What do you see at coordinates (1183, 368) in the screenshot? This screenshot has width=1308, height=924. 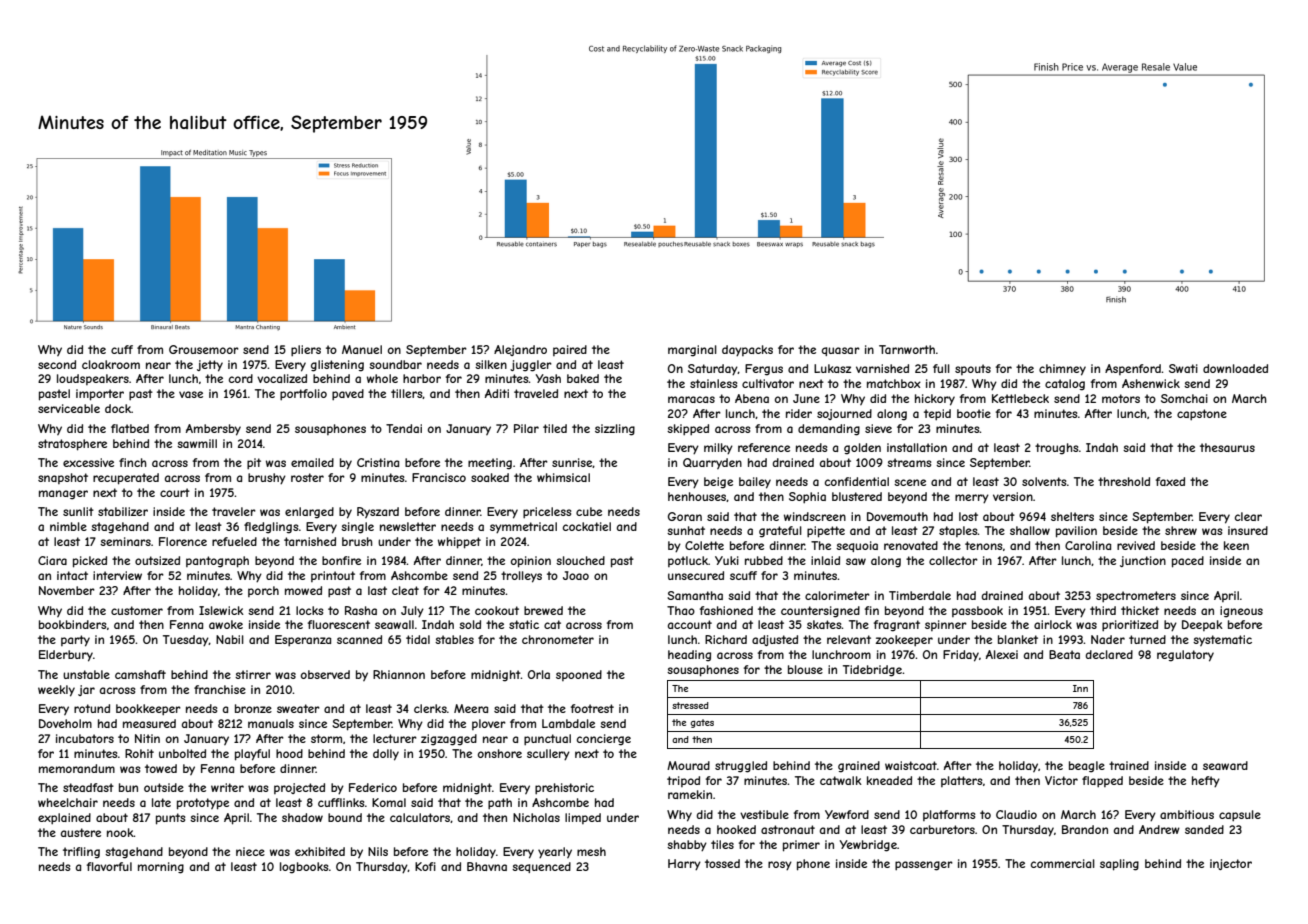 I see `Swati` at bounding box center [1183, 368].
